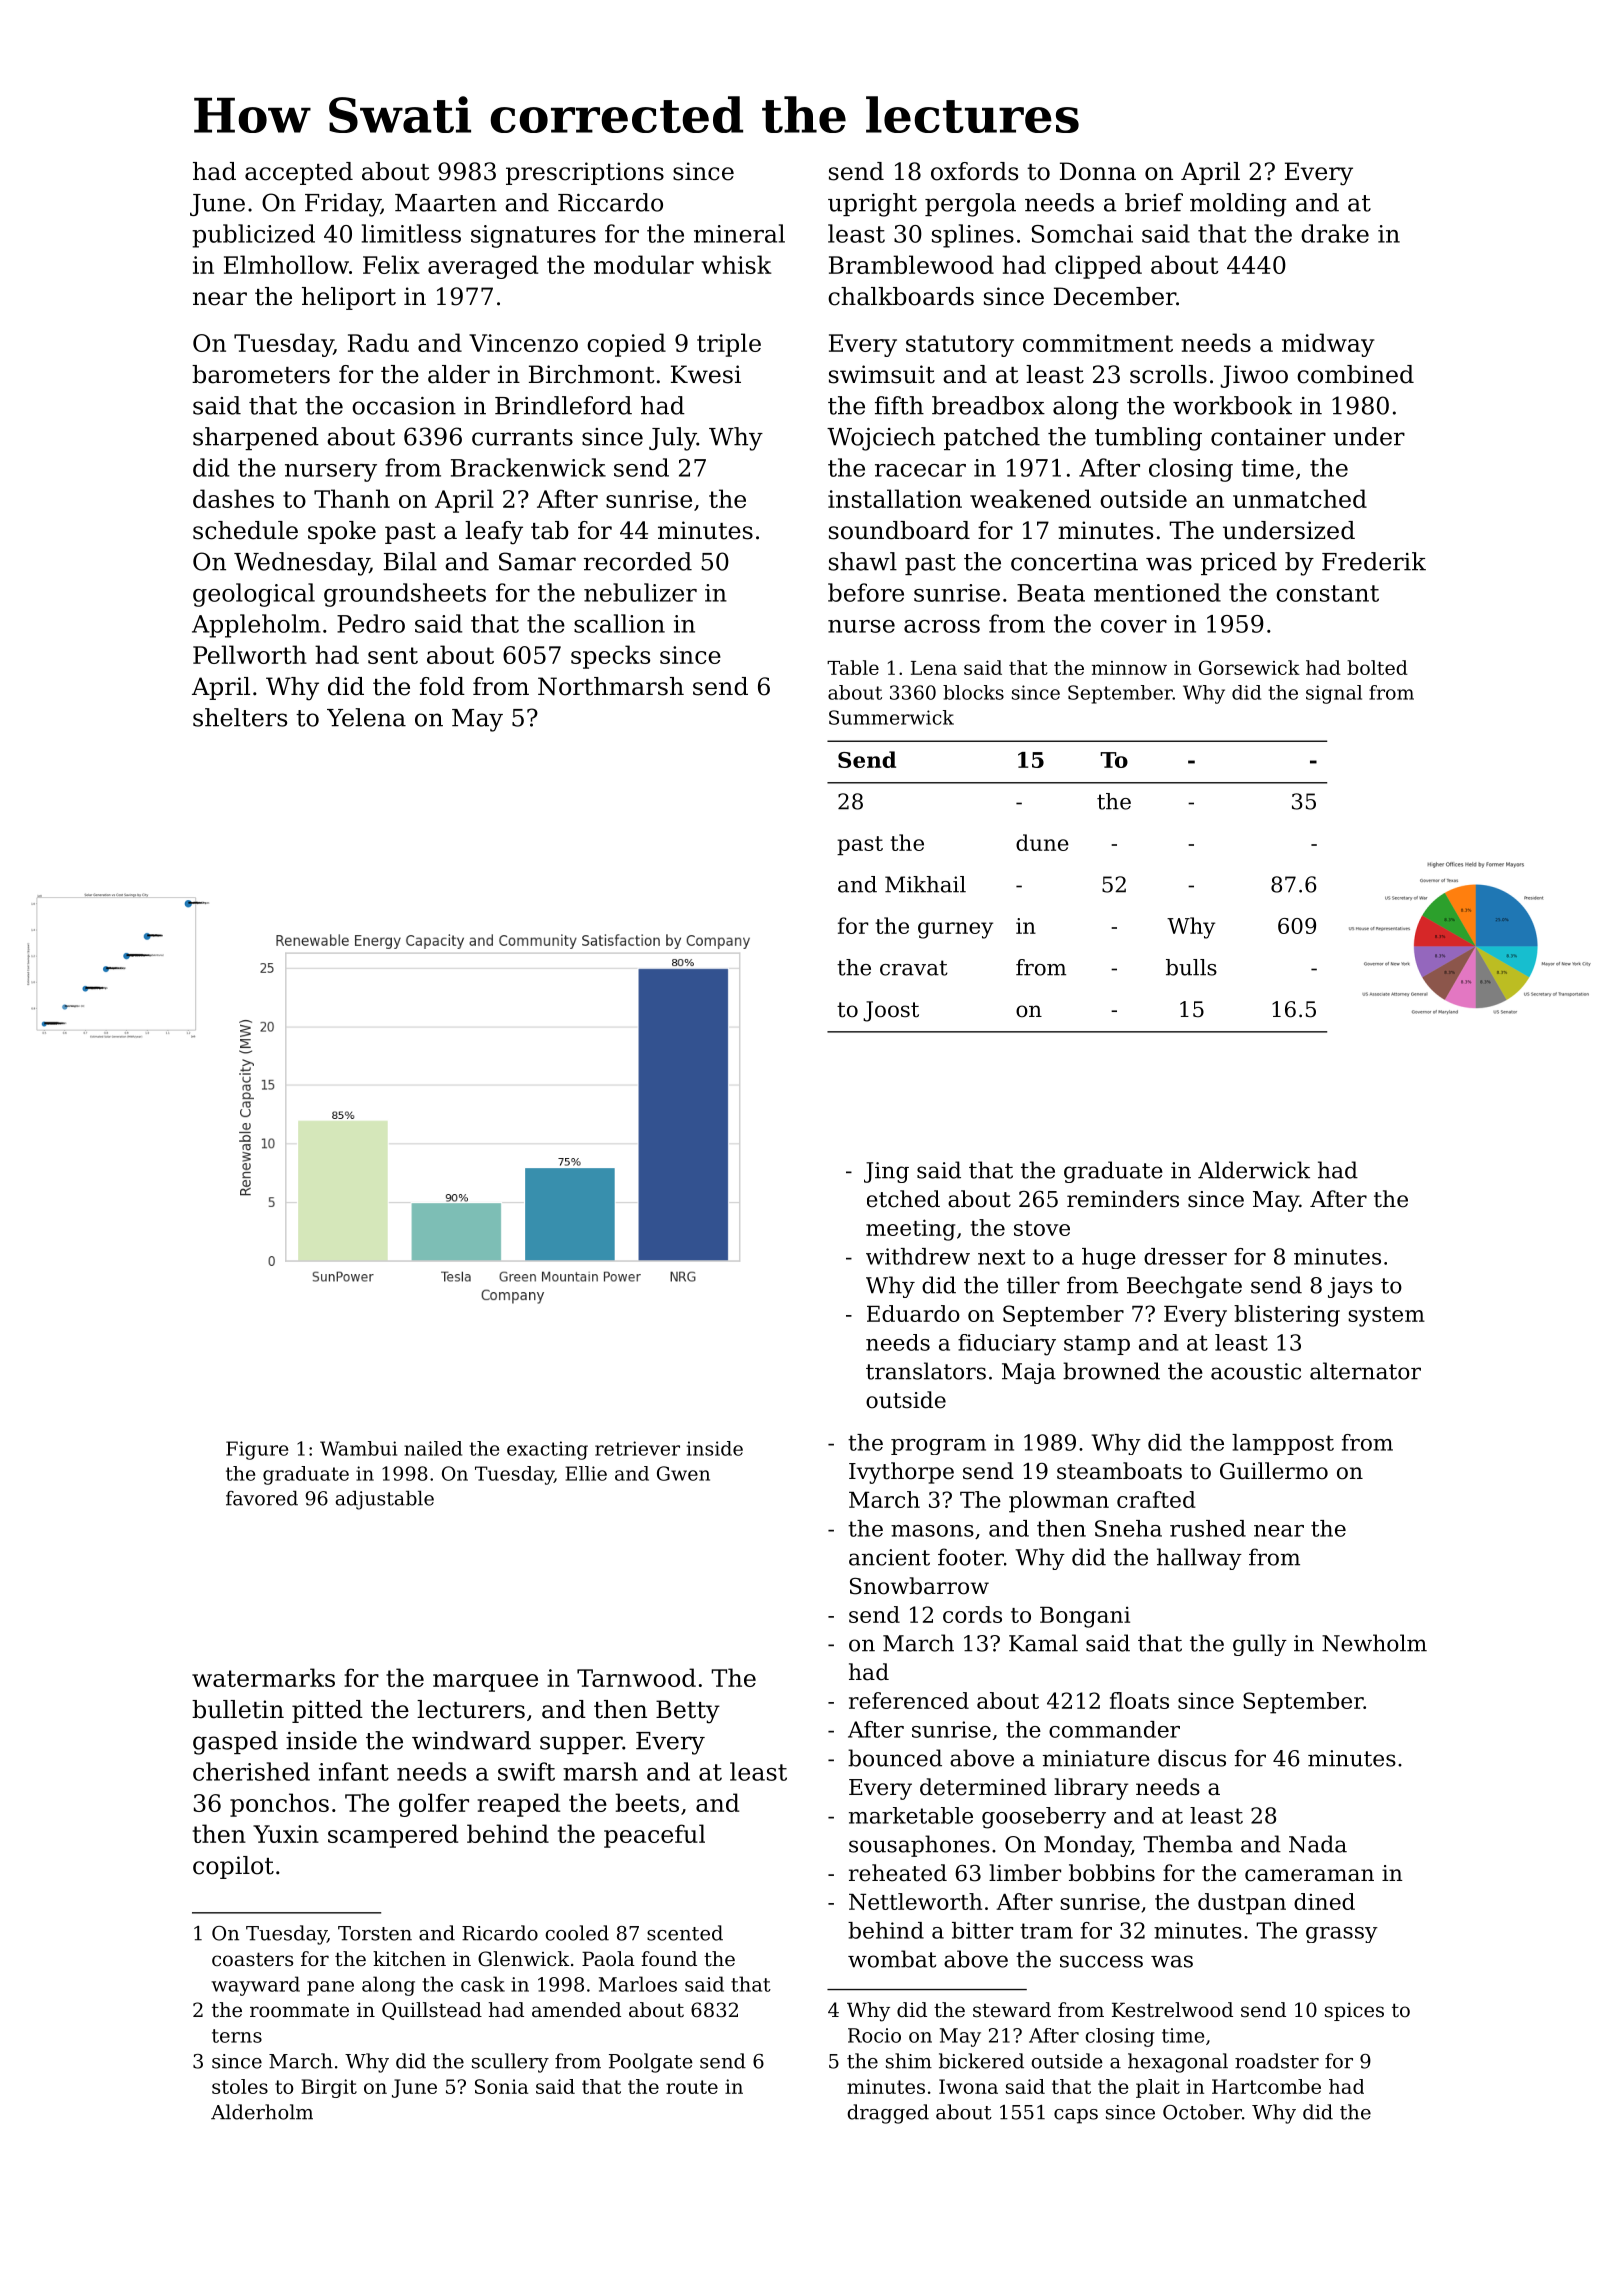 The width and height of the screenshot is (1620, 2292). What do you see at coordinates (375, 1933) in the screenshot?
I see `Torsten` at bounding box center [375, 1933].
